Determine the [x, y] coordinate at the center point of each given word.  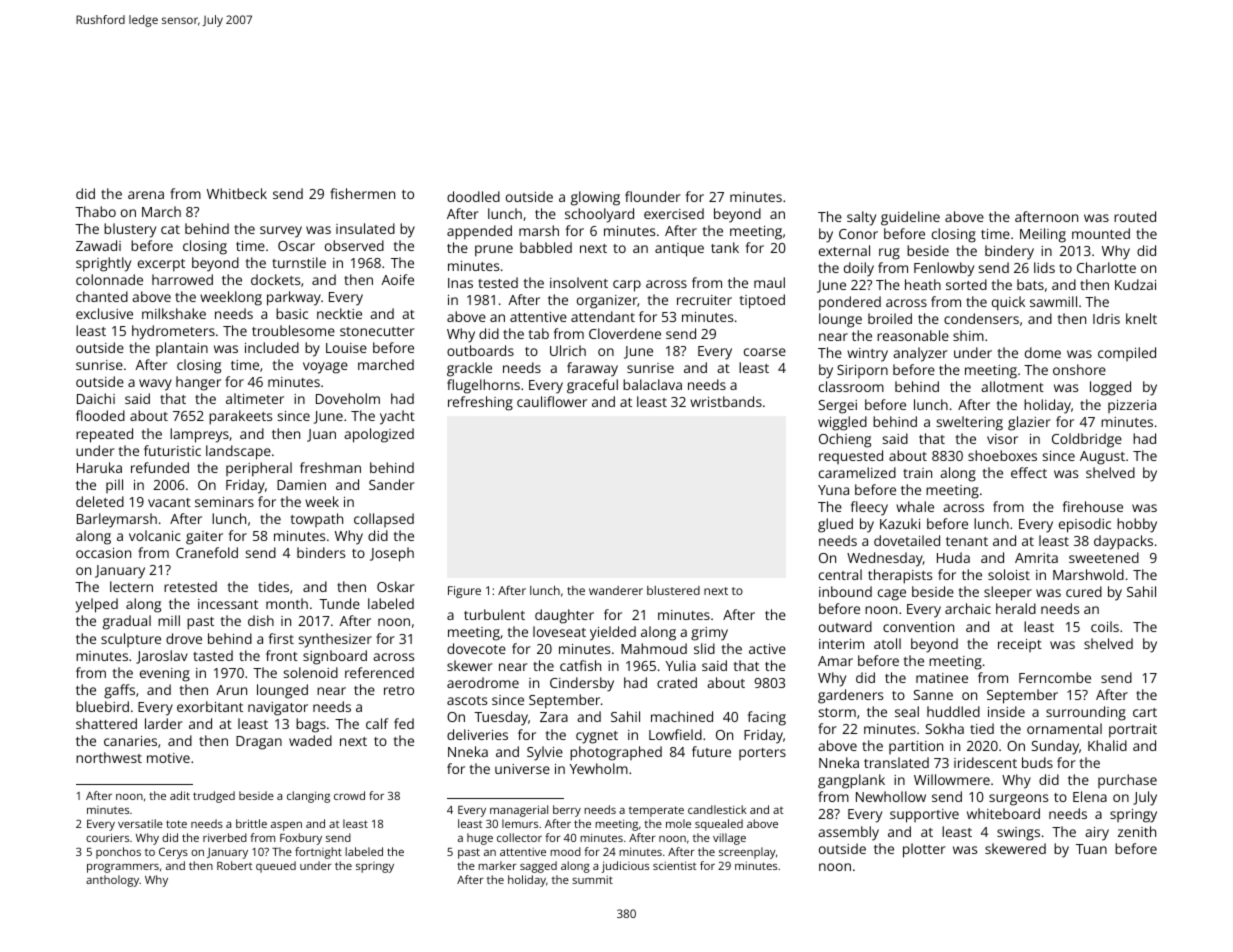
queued [276, 867]
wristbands [726, 401]
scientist [674, 865]
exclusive [104, 313]
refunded [160, 467]
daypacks [1123, 542]
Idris [1106, 318]
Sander [392, 484]
